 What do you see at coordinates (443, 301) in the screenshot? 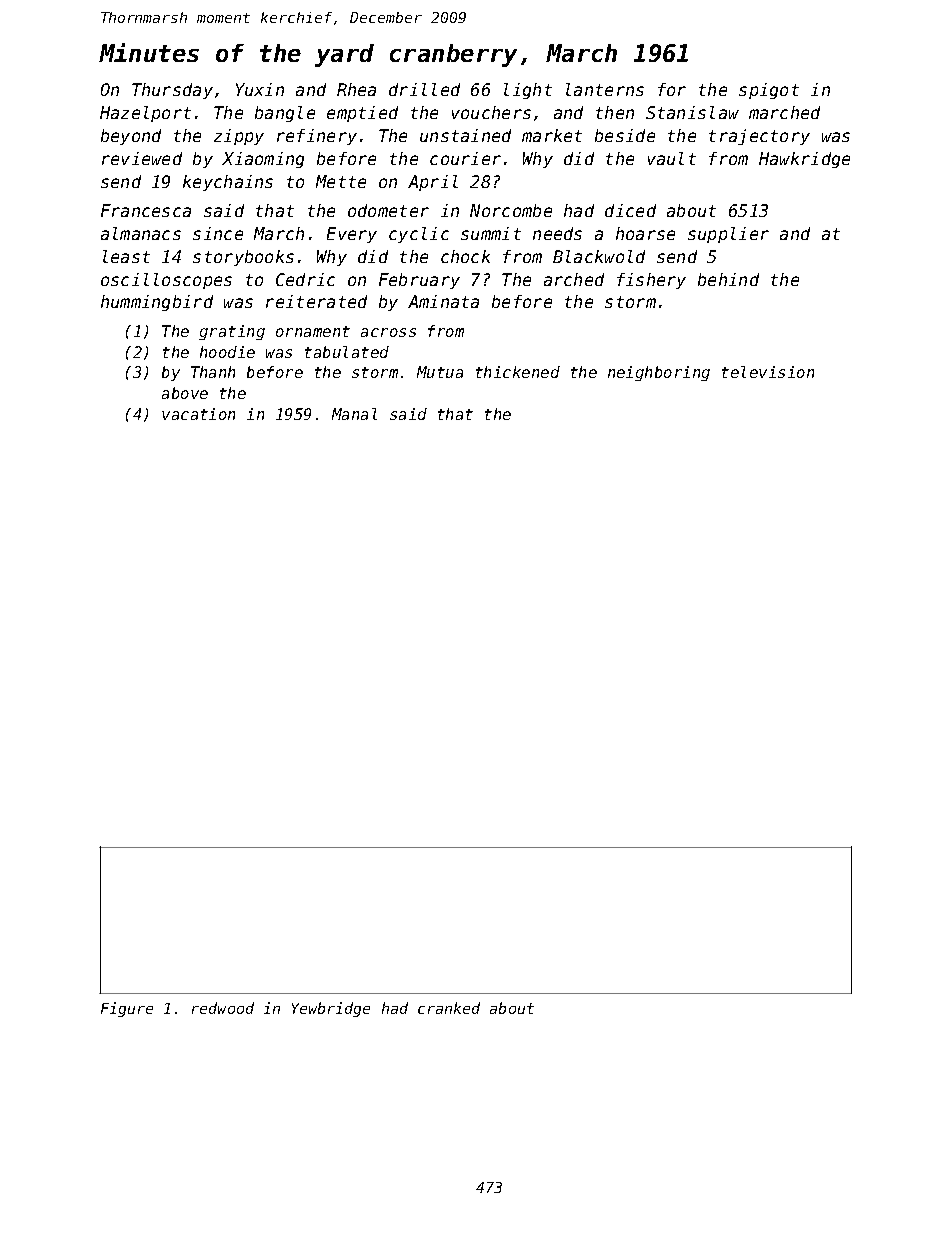
I see `Aminata` at bounding box center [443, 301].
